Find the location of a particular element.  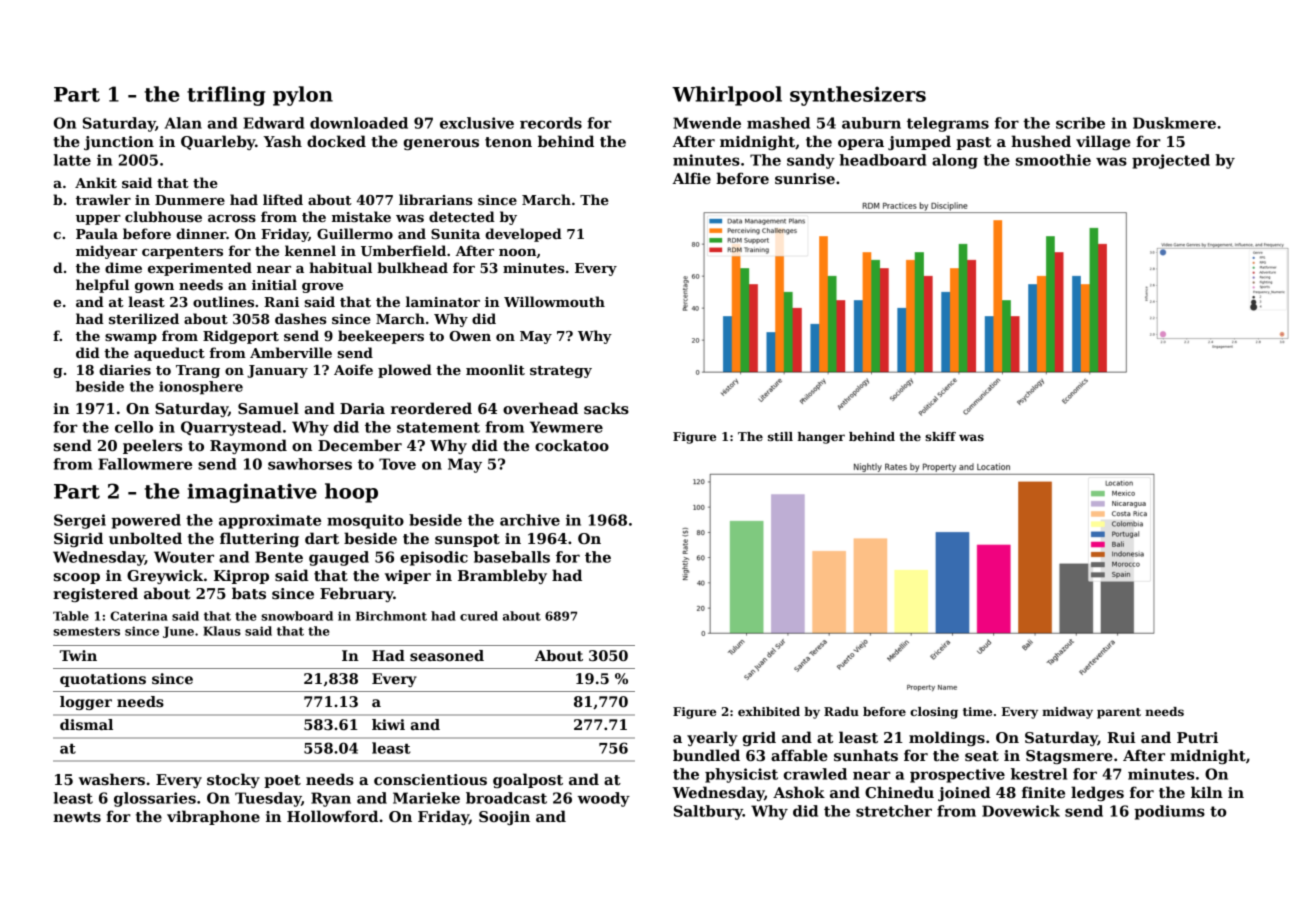

skiff is located at coordinates (940, 436).
